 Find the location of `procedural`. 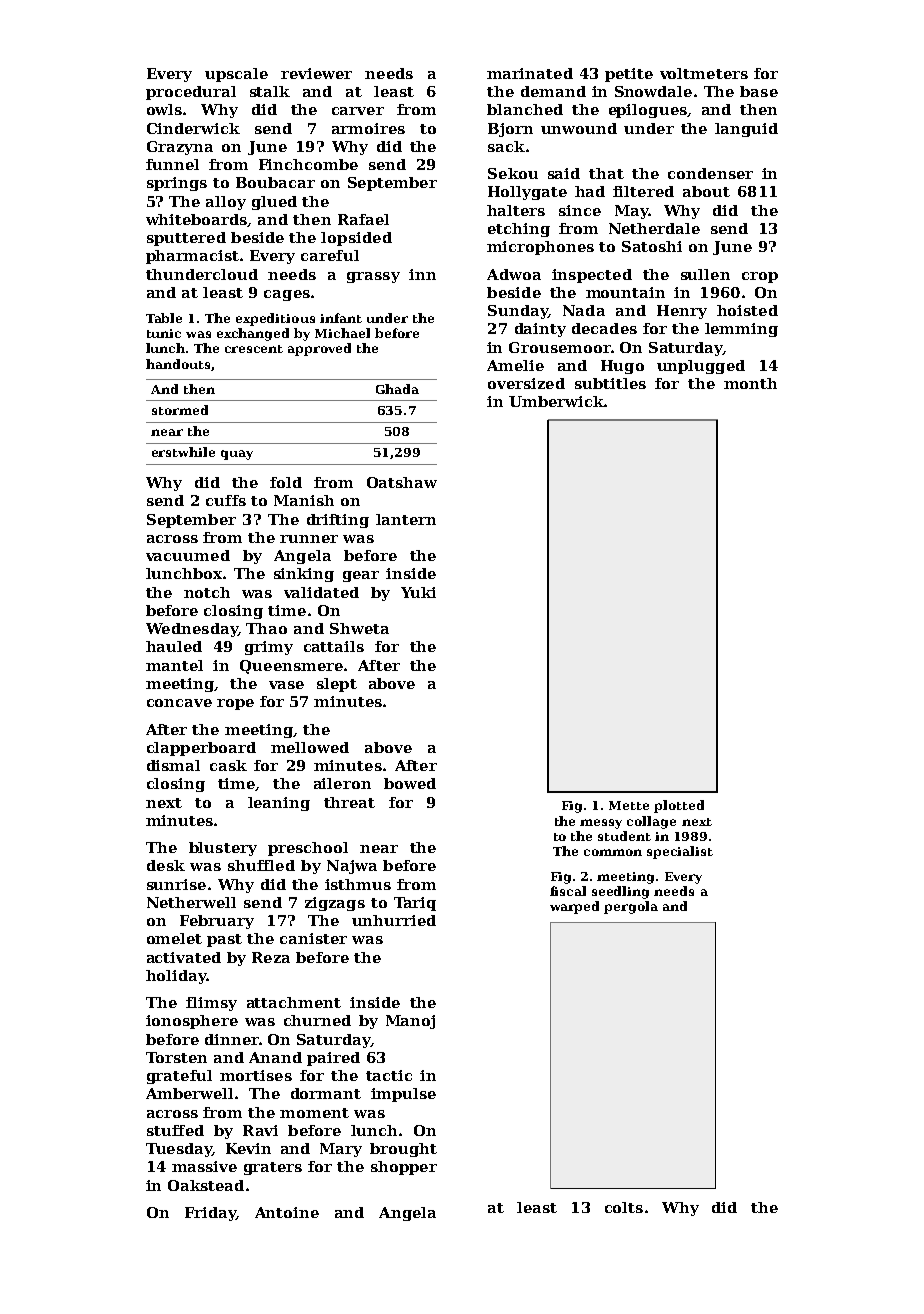

procedural is located at coordinates (191, 93).
